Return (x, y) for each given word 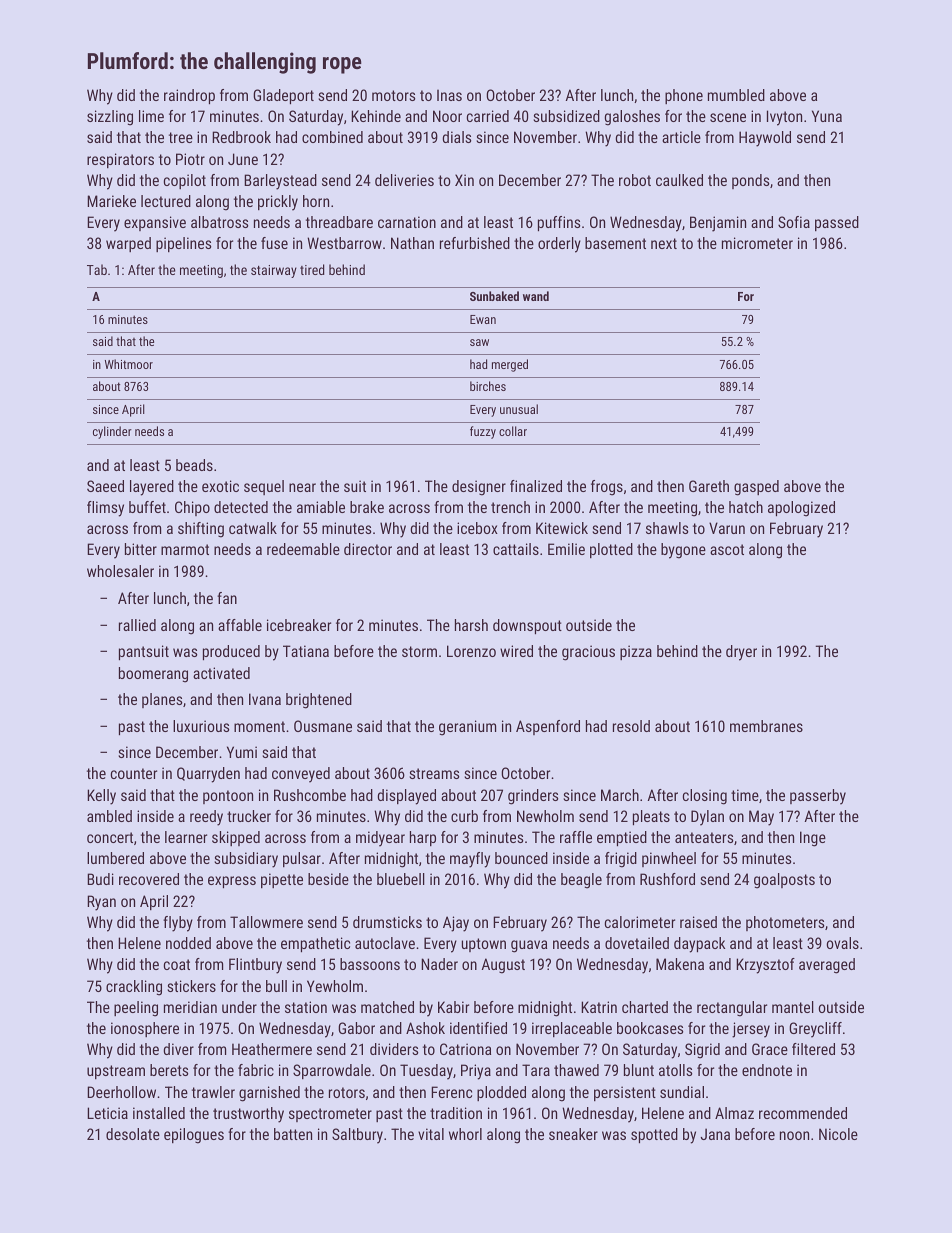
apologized (801, 509)
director (368, 549)
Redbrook (241, 137)
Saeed (105, 486)
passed (837, 223)
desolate (133, 1134)
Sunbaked (494, 296)
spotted (654, 1135)
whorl (465, 1134)
